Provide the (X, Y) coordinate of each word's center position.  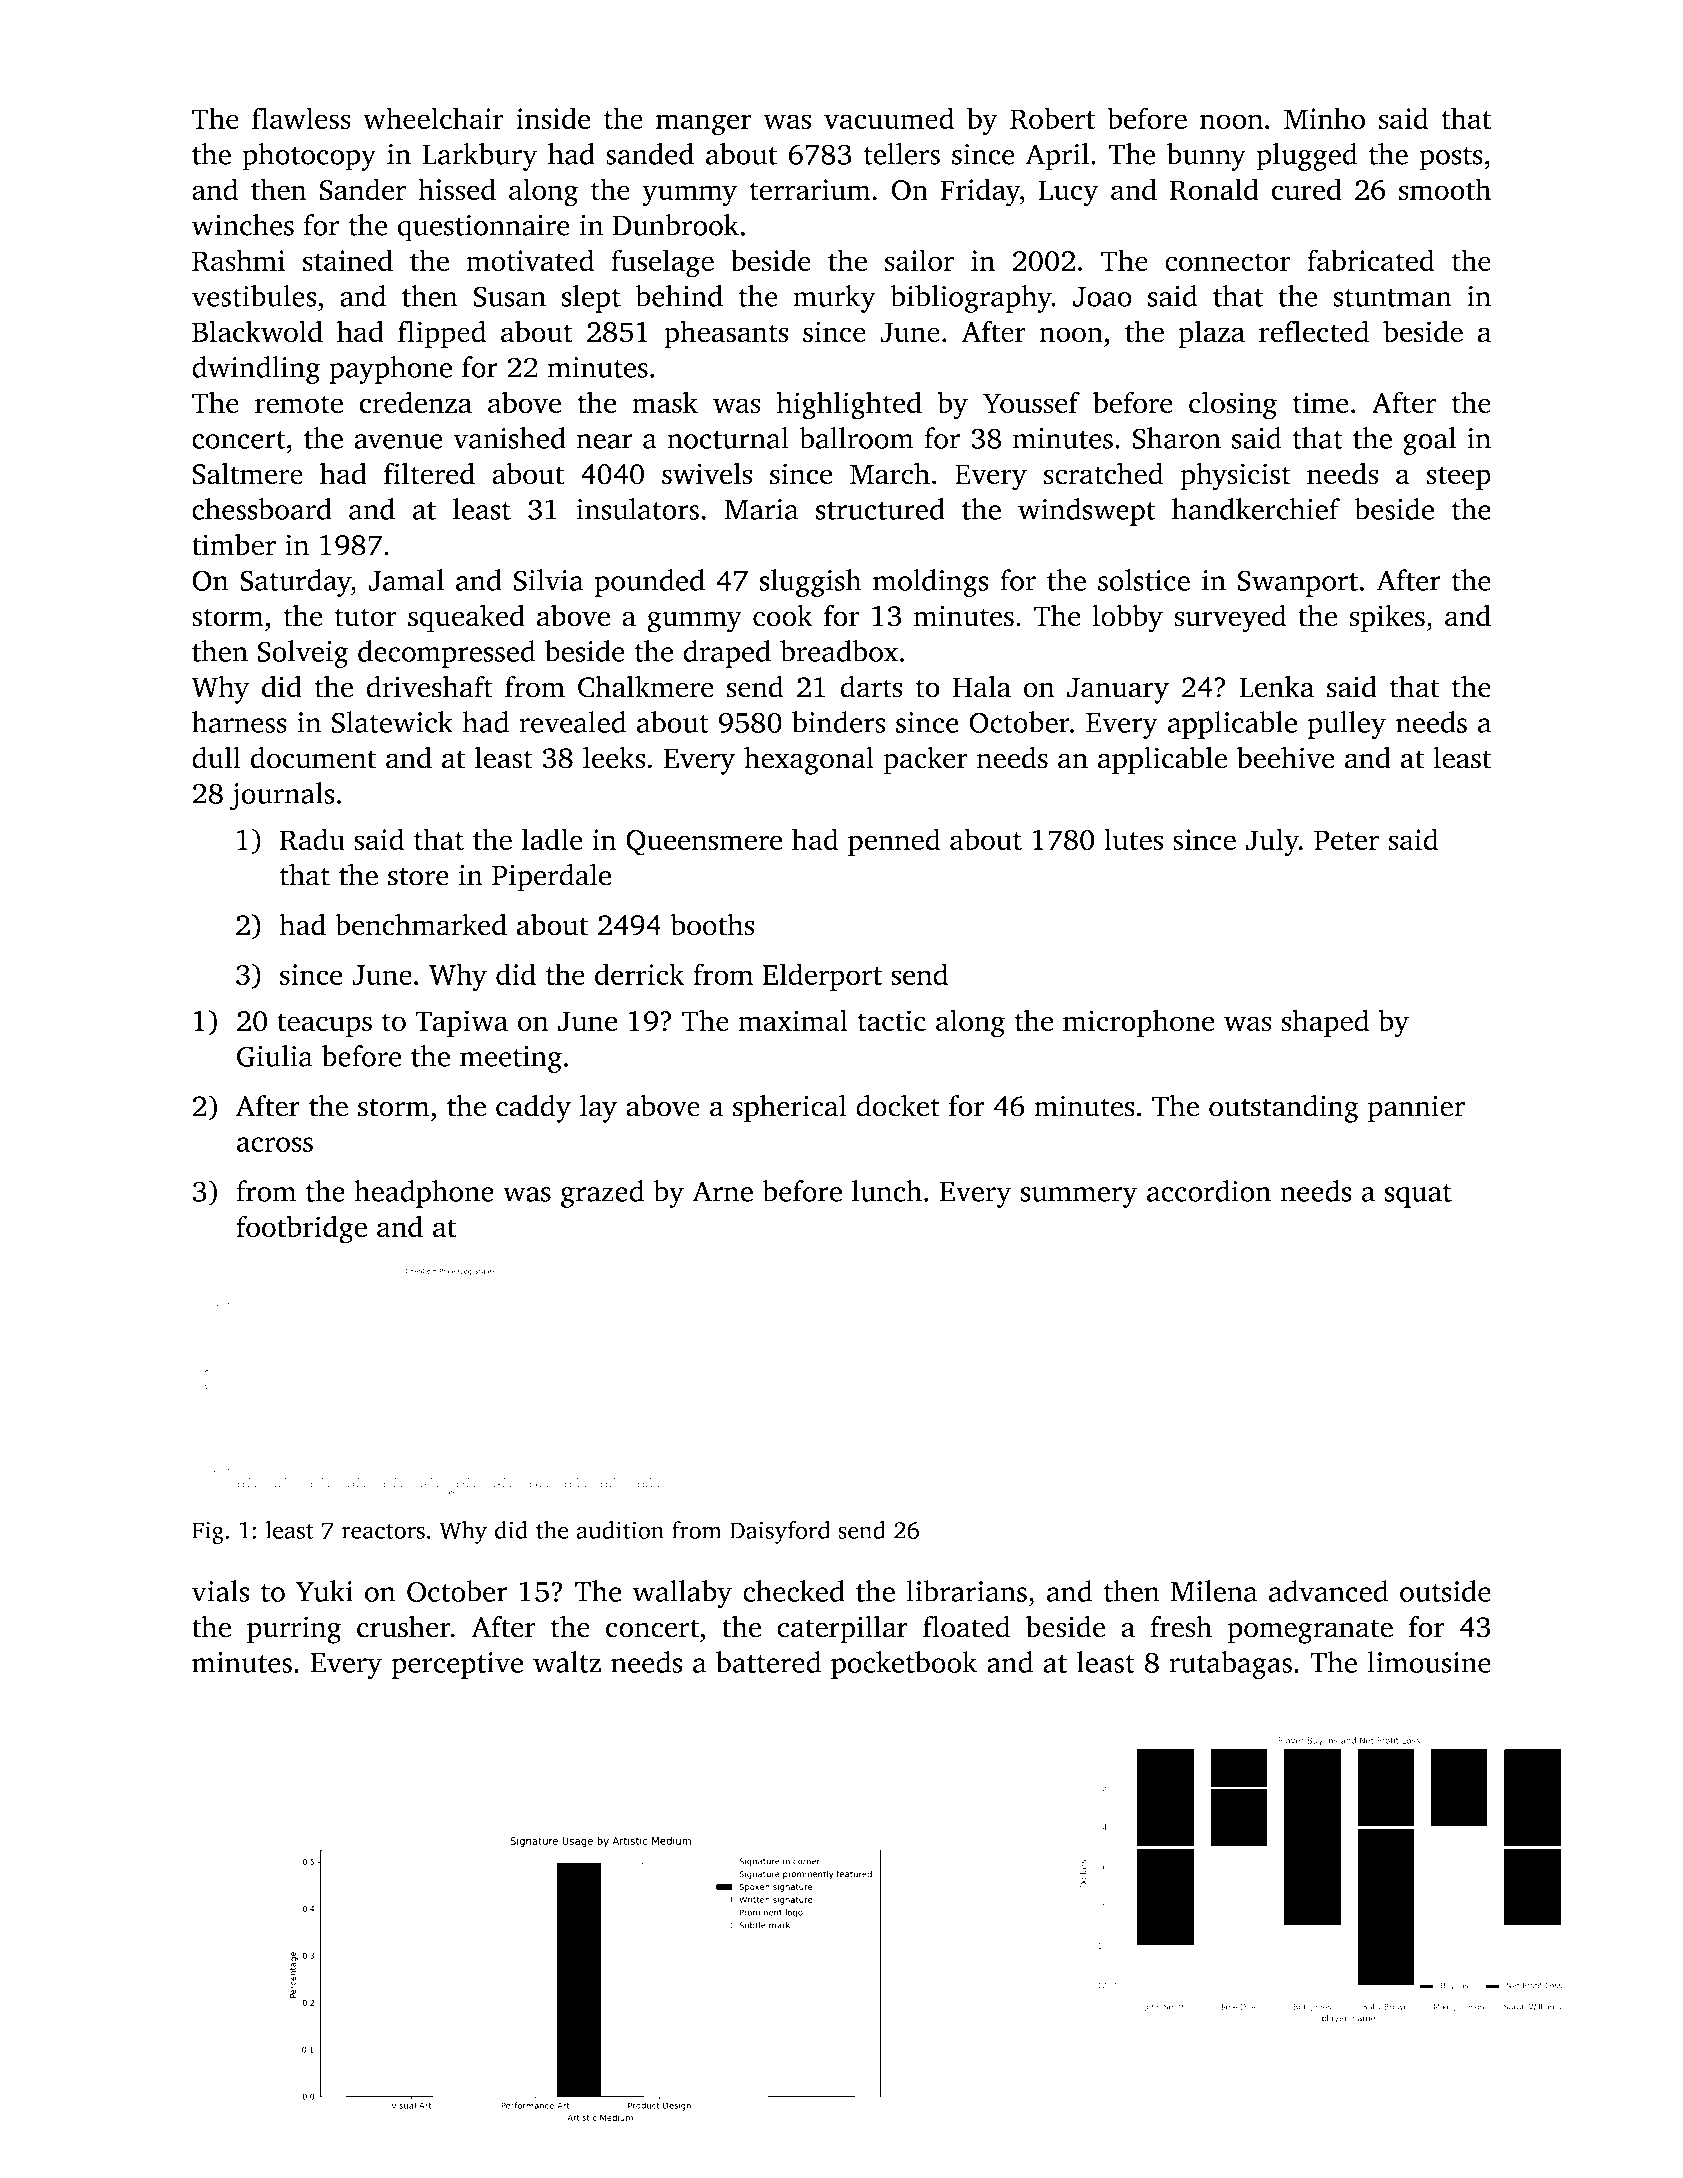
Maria (761, 509)
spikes (1387, 618)
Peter (1346, 840)
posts (1451, 159)
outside (1445, 1591)
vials (221, 1591)
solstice (1144, 580)
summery (1078, 1197)
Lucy (1069, 193)
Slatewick (392, 722)
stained (348, 260)
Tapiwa (461, 1024)
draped (727, 654)
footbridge (301, 1229)
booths (712, 924)
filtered (429, 473)
